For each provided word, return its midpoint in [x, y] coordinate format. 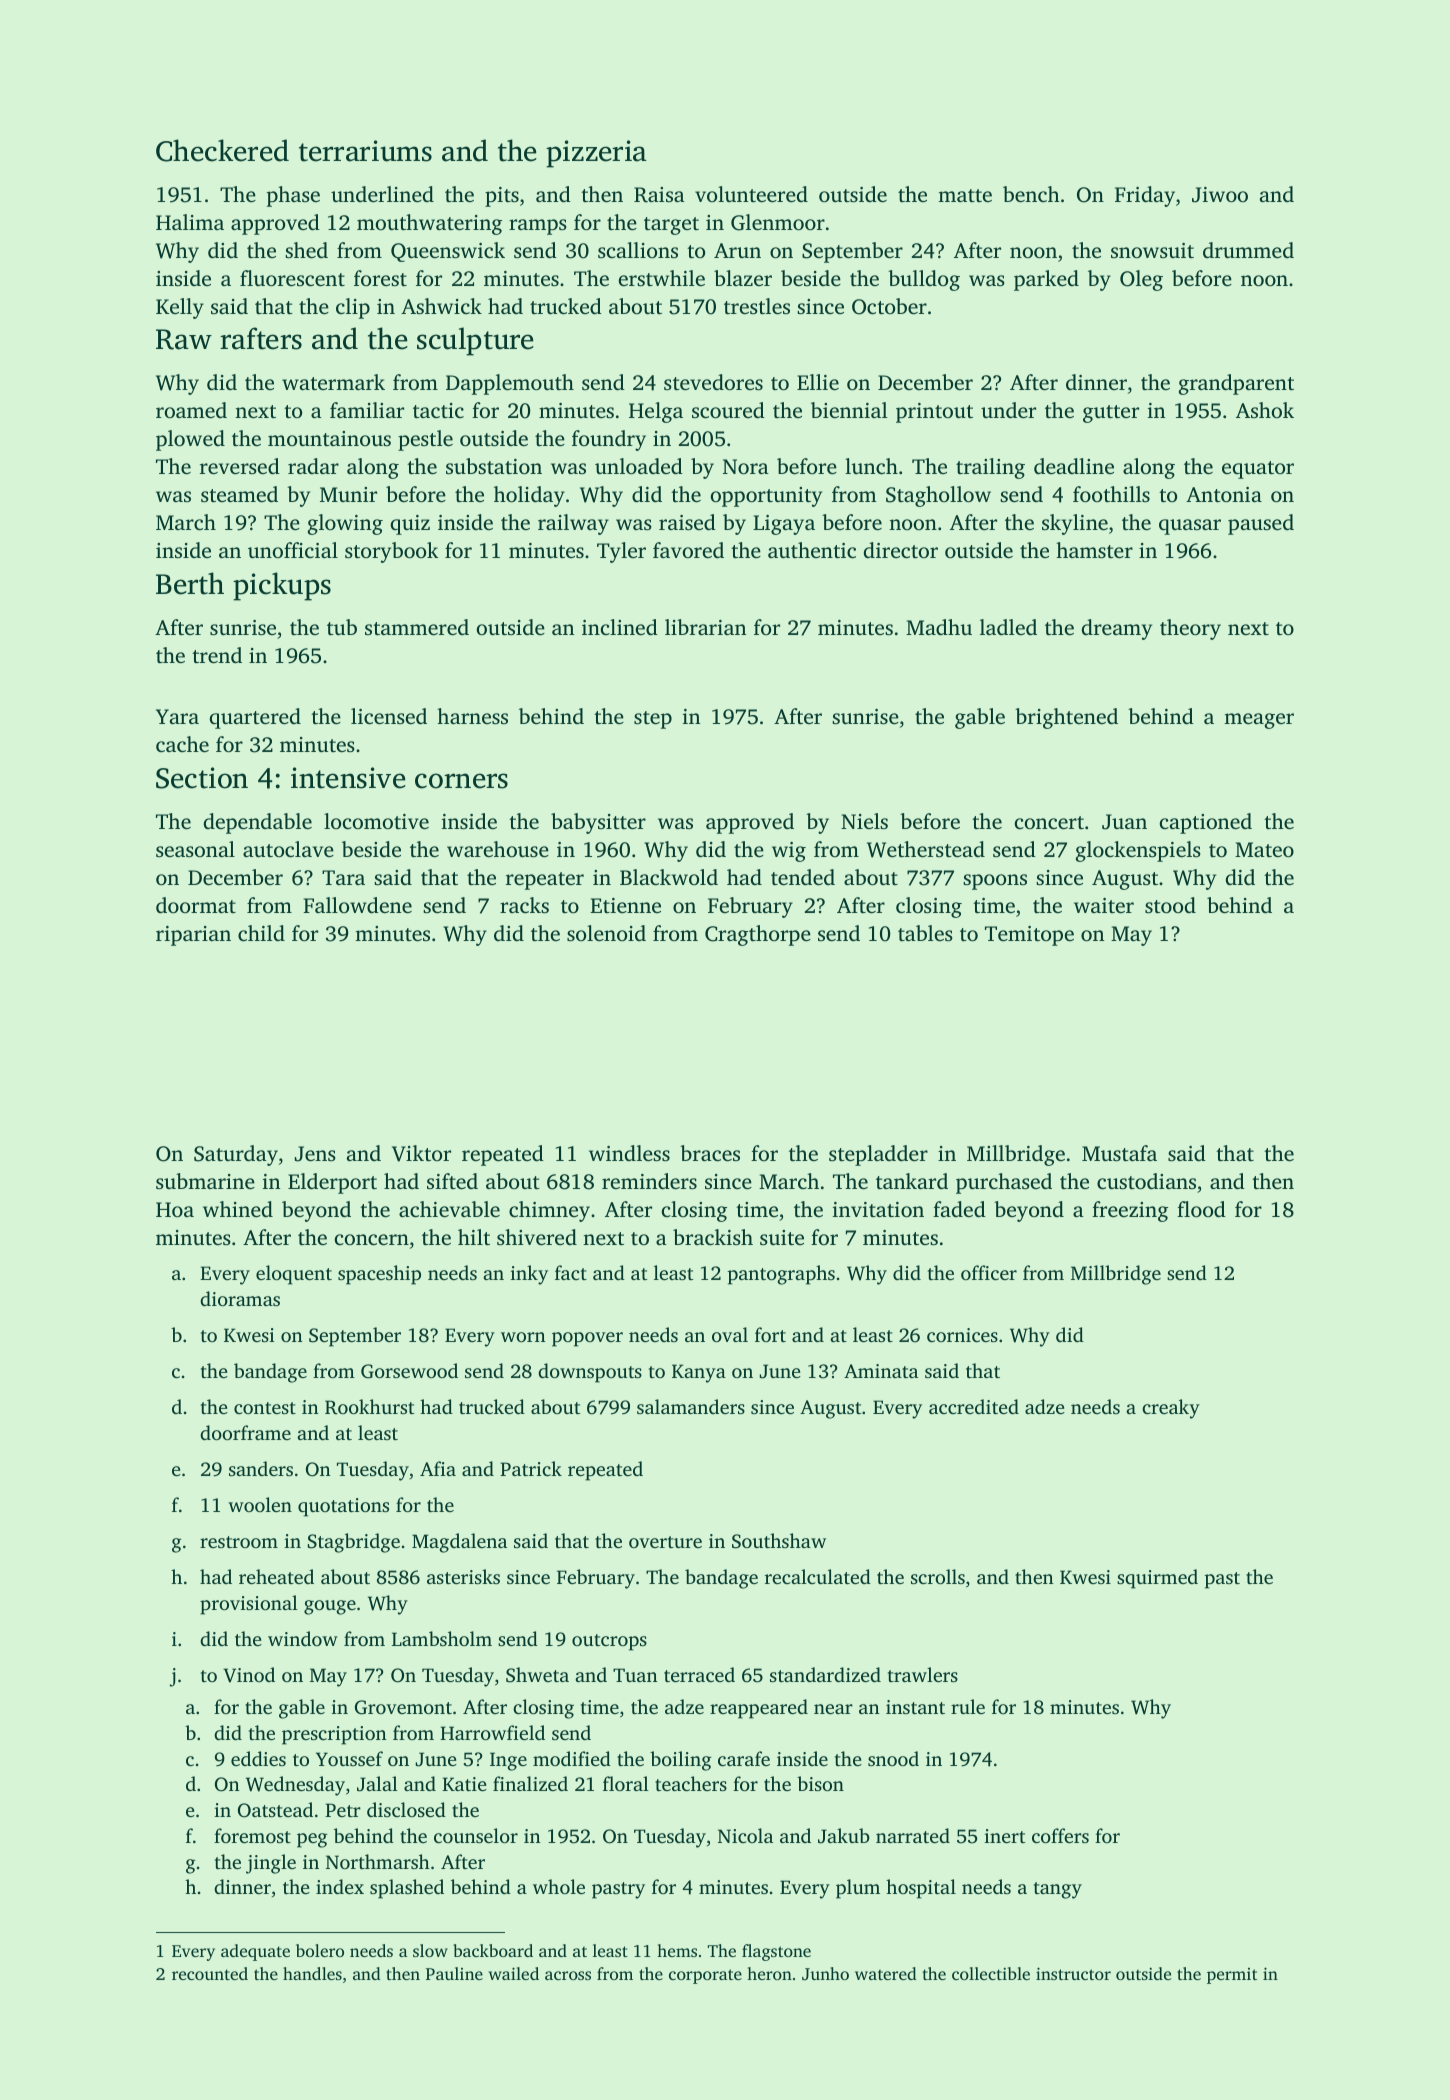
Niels [864, 821]
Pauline [454, 1973]
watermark [333, 382]
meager [1259, 721]
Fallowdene [357, 905]
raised [687, 522]
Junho [825, 1974]
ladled [1008, 627]
